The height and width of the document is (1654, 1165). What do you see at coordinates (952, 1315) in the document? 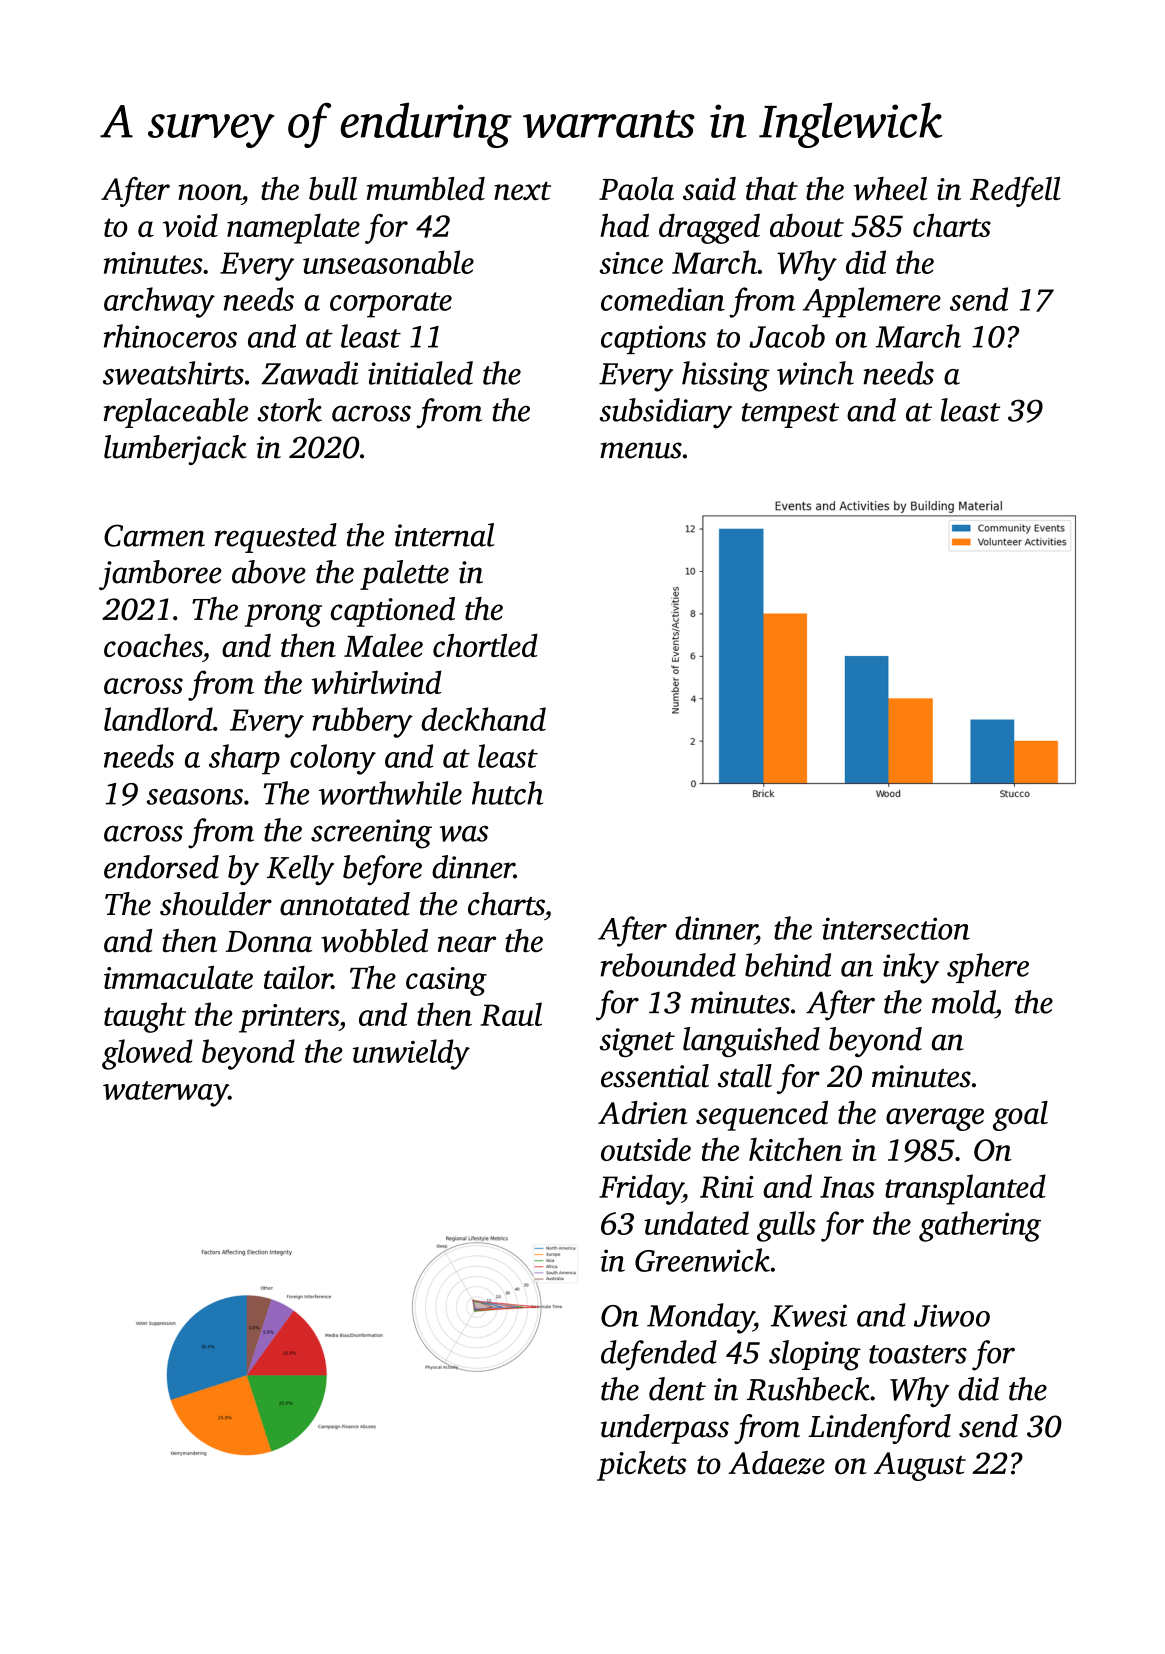
I see `Jiwoo` at bounding box center [952, 1315].
